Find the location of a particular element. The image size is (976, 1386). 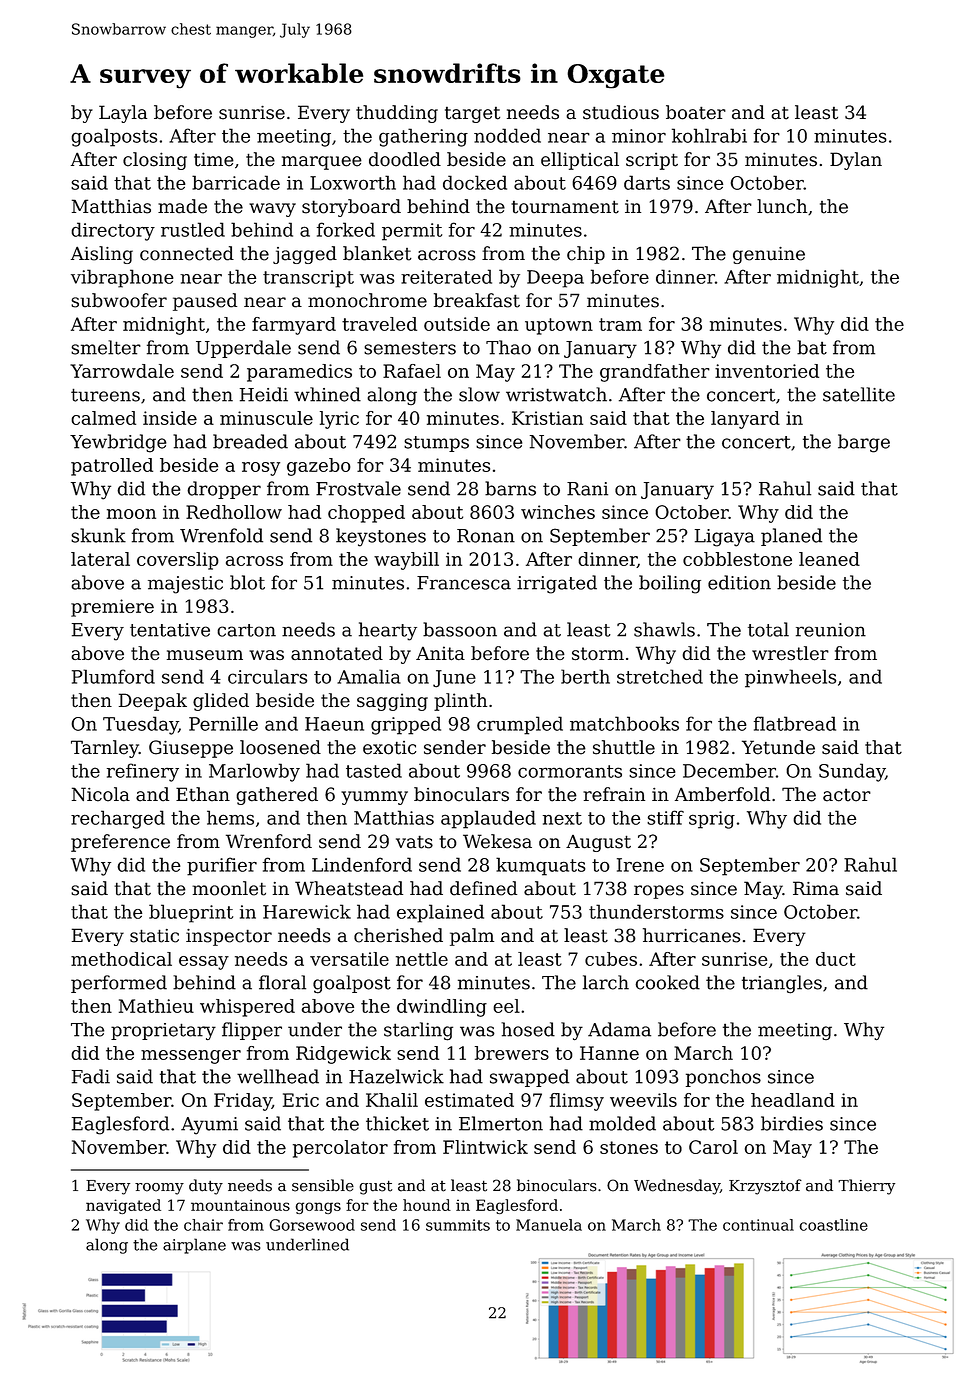

pinwheels is located at coordinates (790, 678).
